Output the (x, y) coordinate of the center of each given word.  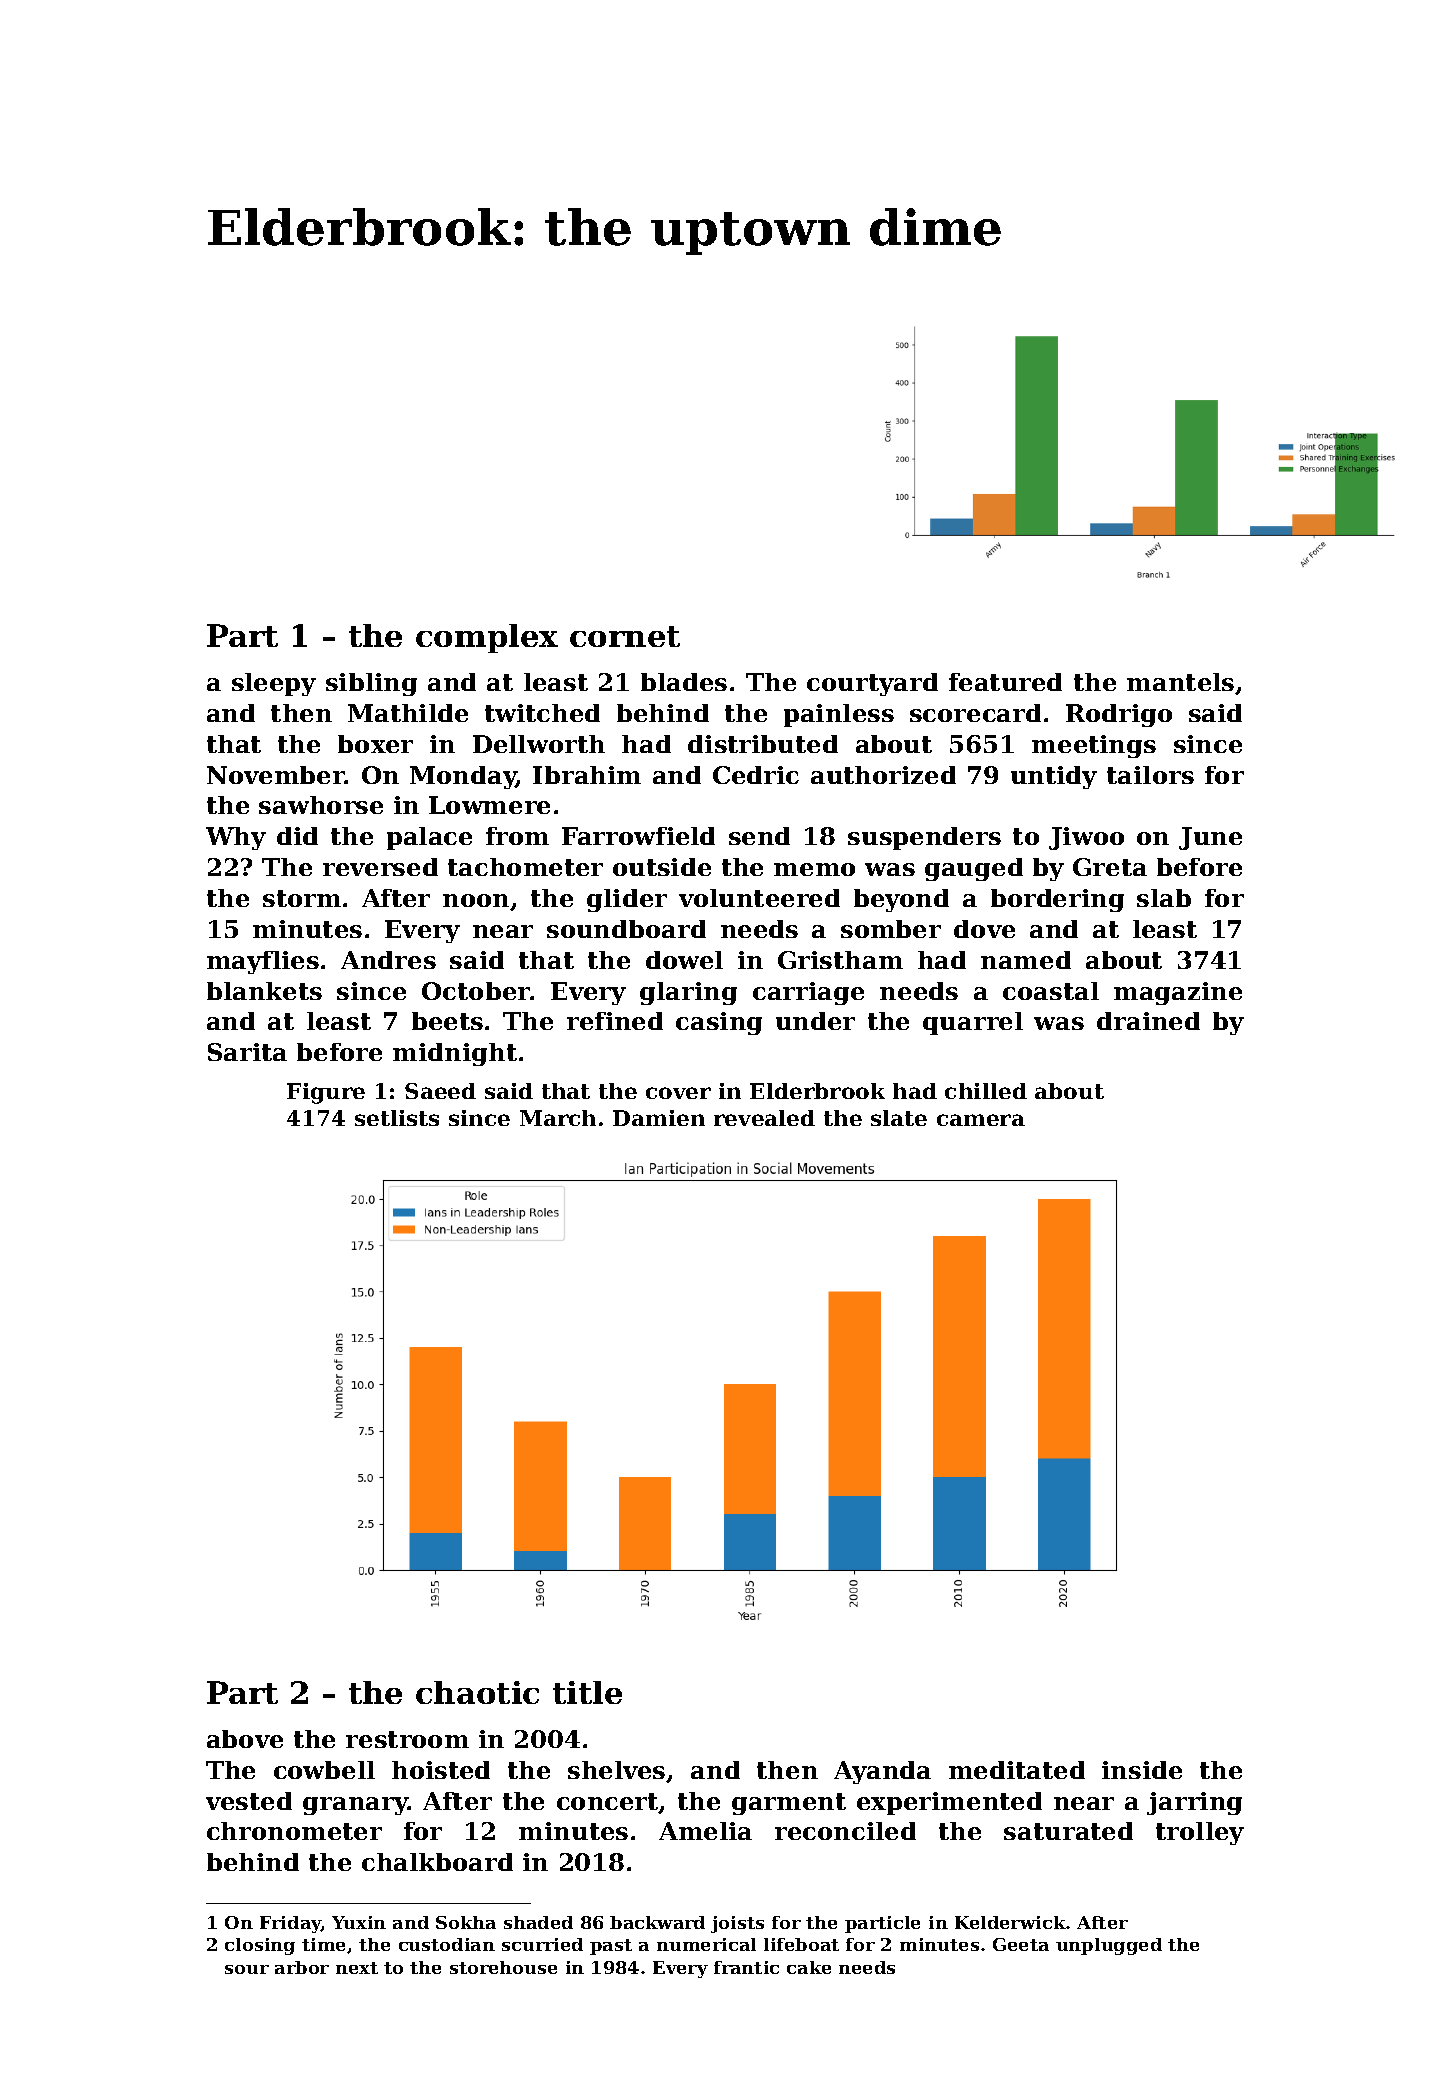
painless (839, 715)
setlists (397, 1118)
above (245, 1739)
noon (476, 900)
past (611, 1947)
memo (814, 869)
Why (236, 838)
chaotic (477, 1692)
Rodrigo (1119, 715)
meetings (1094, 746)
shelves (616, 1770)
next (357, 1968)
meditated (1017, 1770)
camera (981, 1120)
